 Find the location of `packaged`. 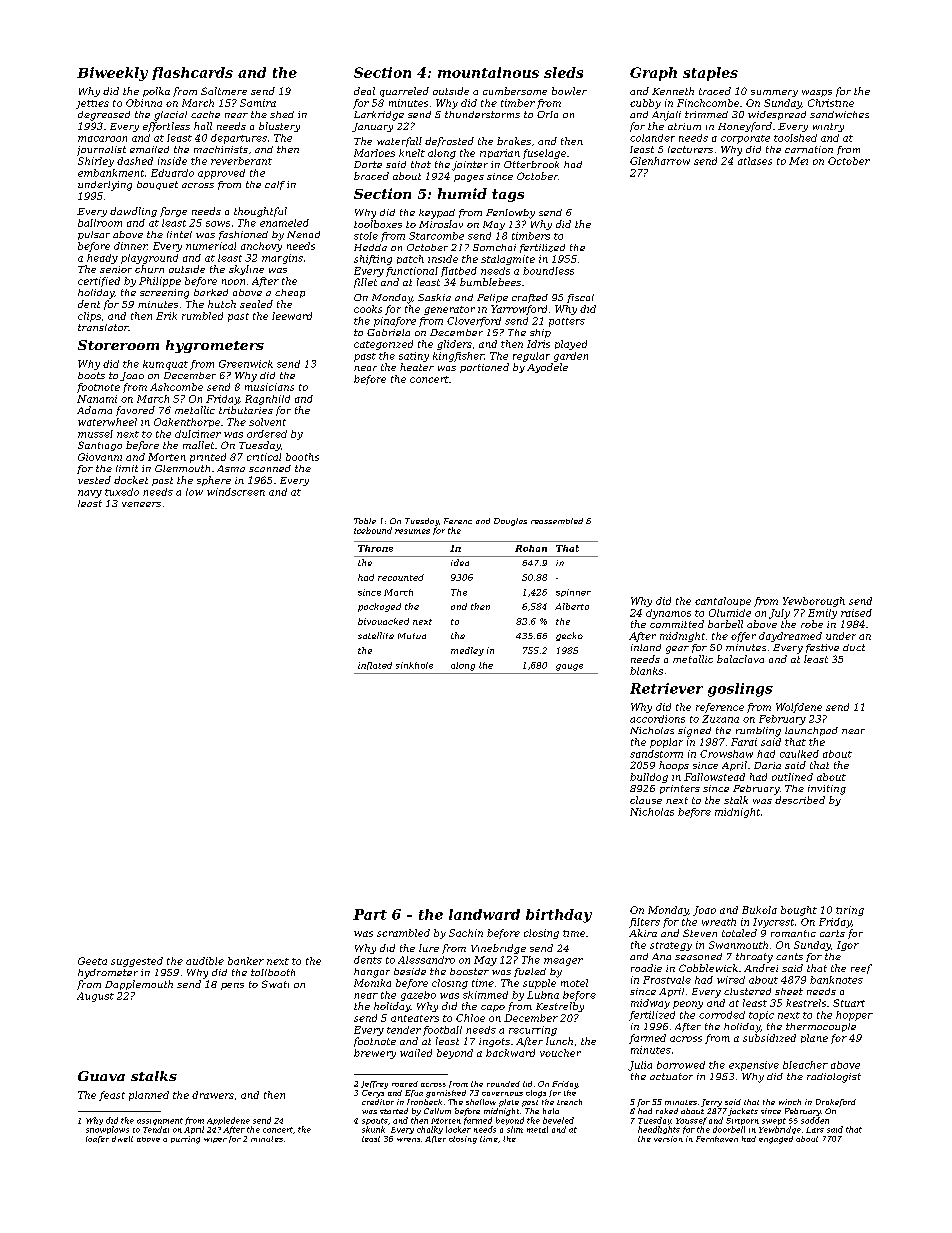

packaged is located at coordinates (379, 607).
